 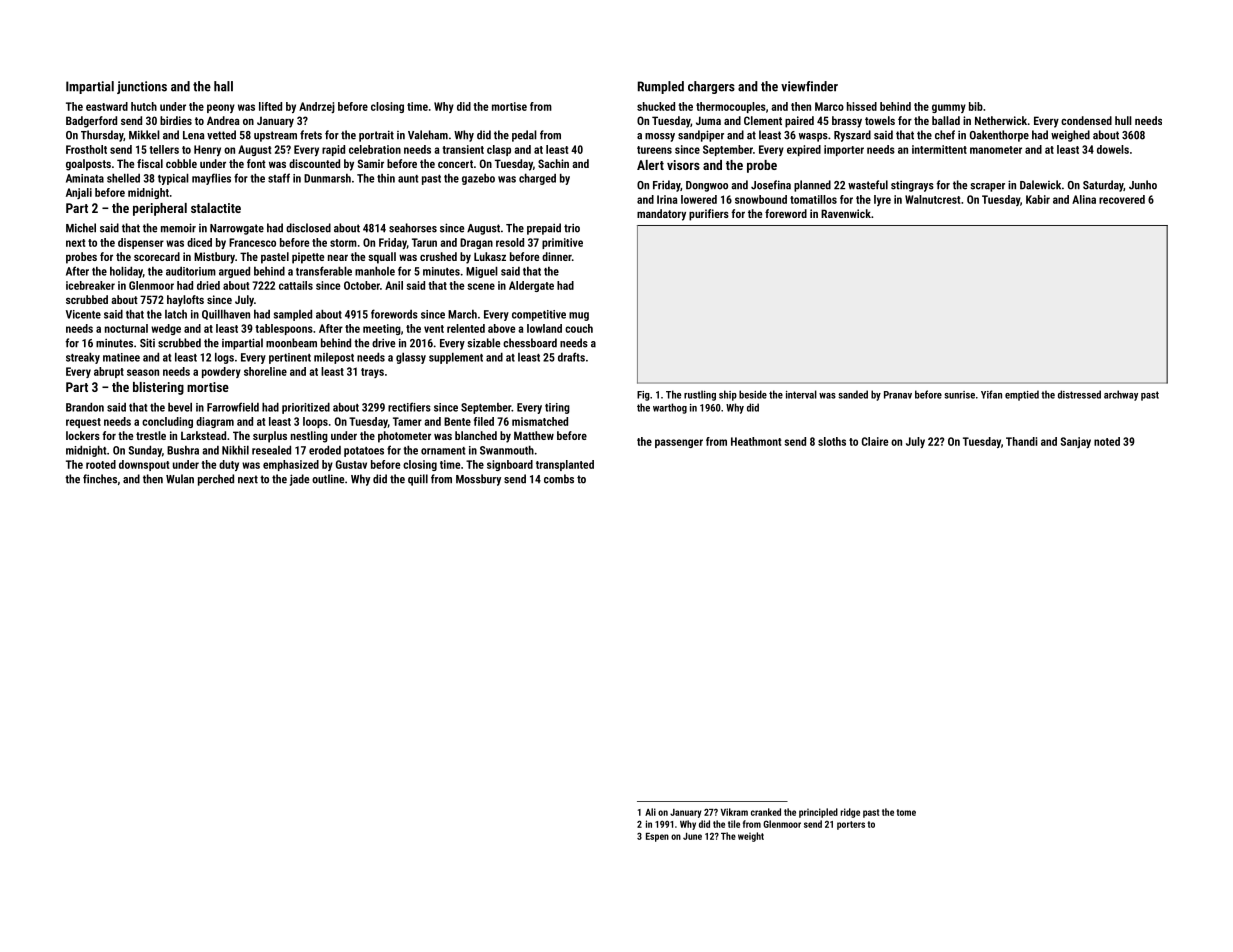 What do you see at coordinates (868, 185) in the screenshot?
I see `wasteful` at bounding box center [868, 185].
